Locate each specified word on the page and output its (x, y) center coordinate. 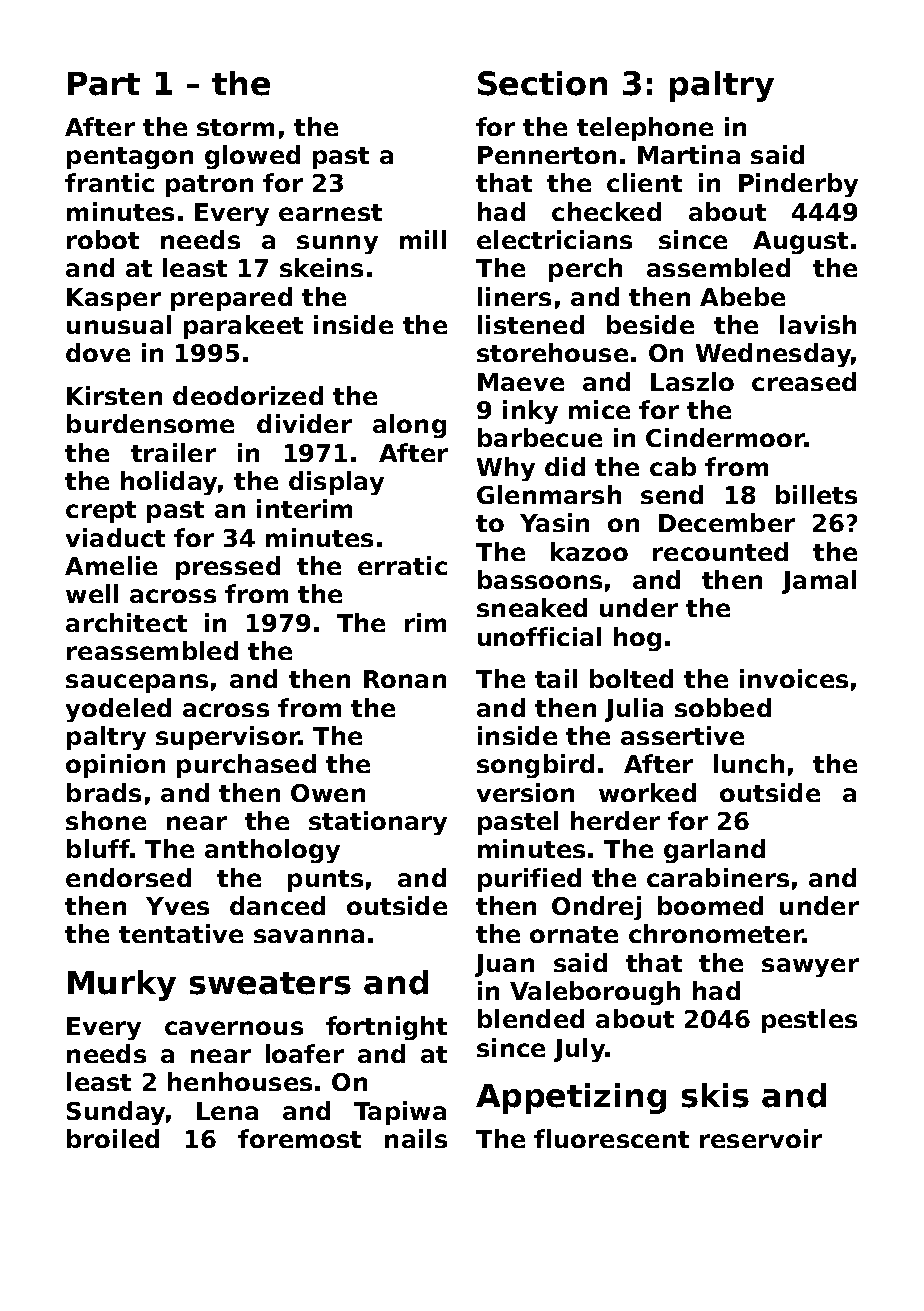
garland (714, 851)
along (409, 426)
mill (423, 239)
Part (104, 84)
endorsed (128, 877)
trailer (173, 452)
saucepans (137, 683)
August (800, 242)
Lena (227, 1111)
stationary (378, 823)
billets (816, 494)
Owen (328, 793)
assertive (682, 735)
